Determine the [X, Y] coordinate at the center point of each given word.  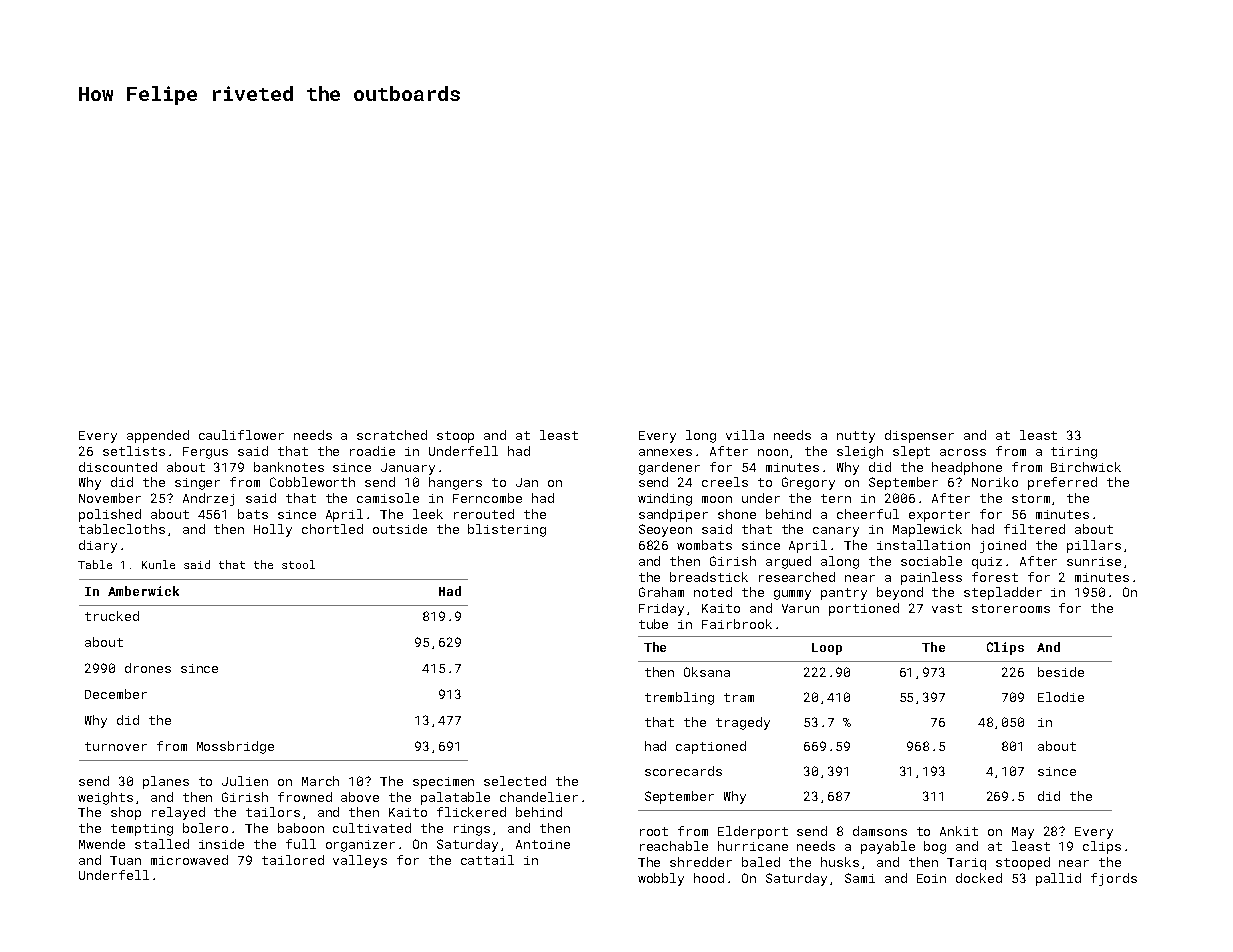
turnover [116, 746]
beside [1061, 672]
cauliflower [241, 435]
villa [745, 435]
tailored [293, 860]
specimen [443, 783]
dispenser [919, 436]
